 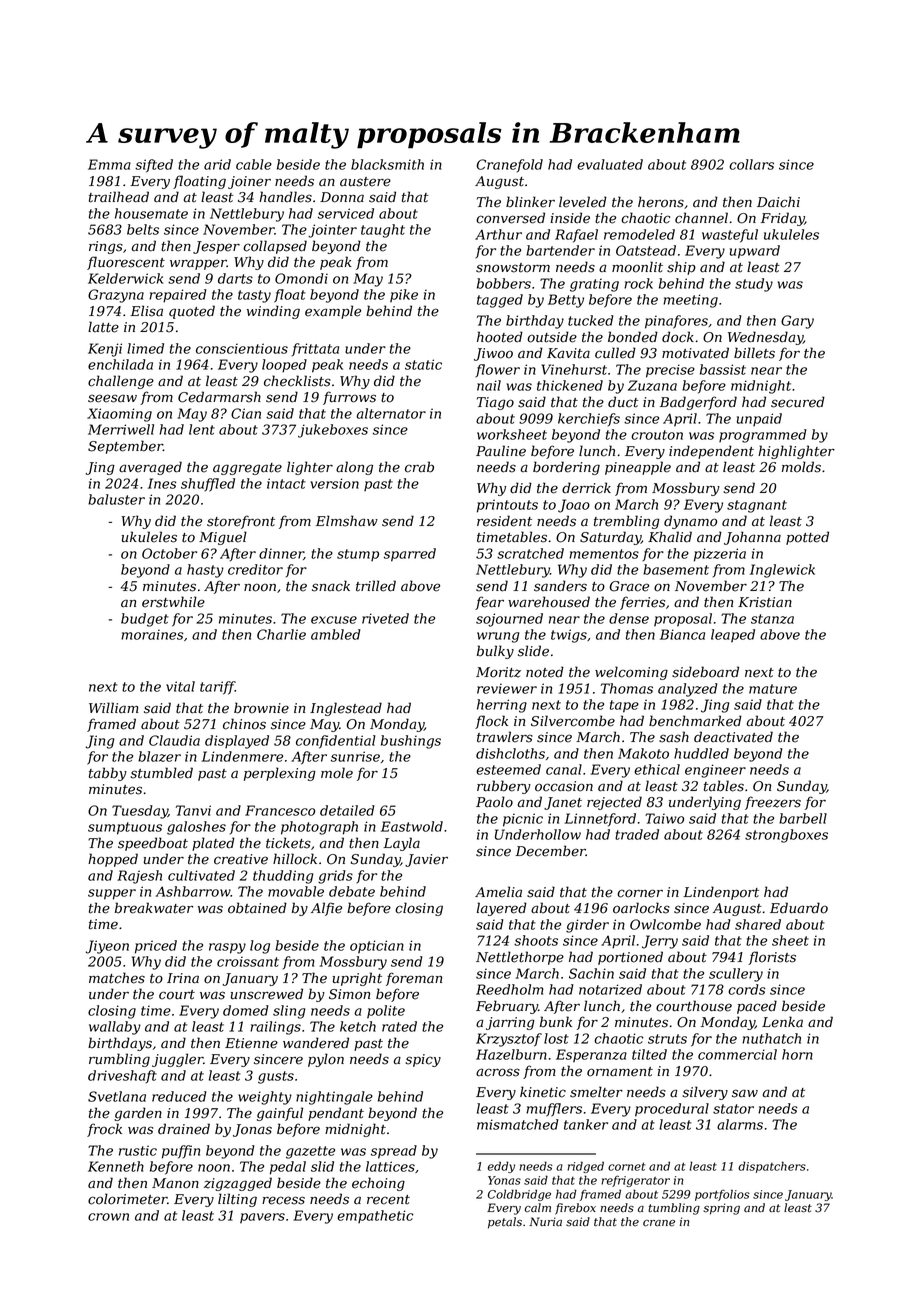 I want to click on dock, so click(x=678, y=337).
